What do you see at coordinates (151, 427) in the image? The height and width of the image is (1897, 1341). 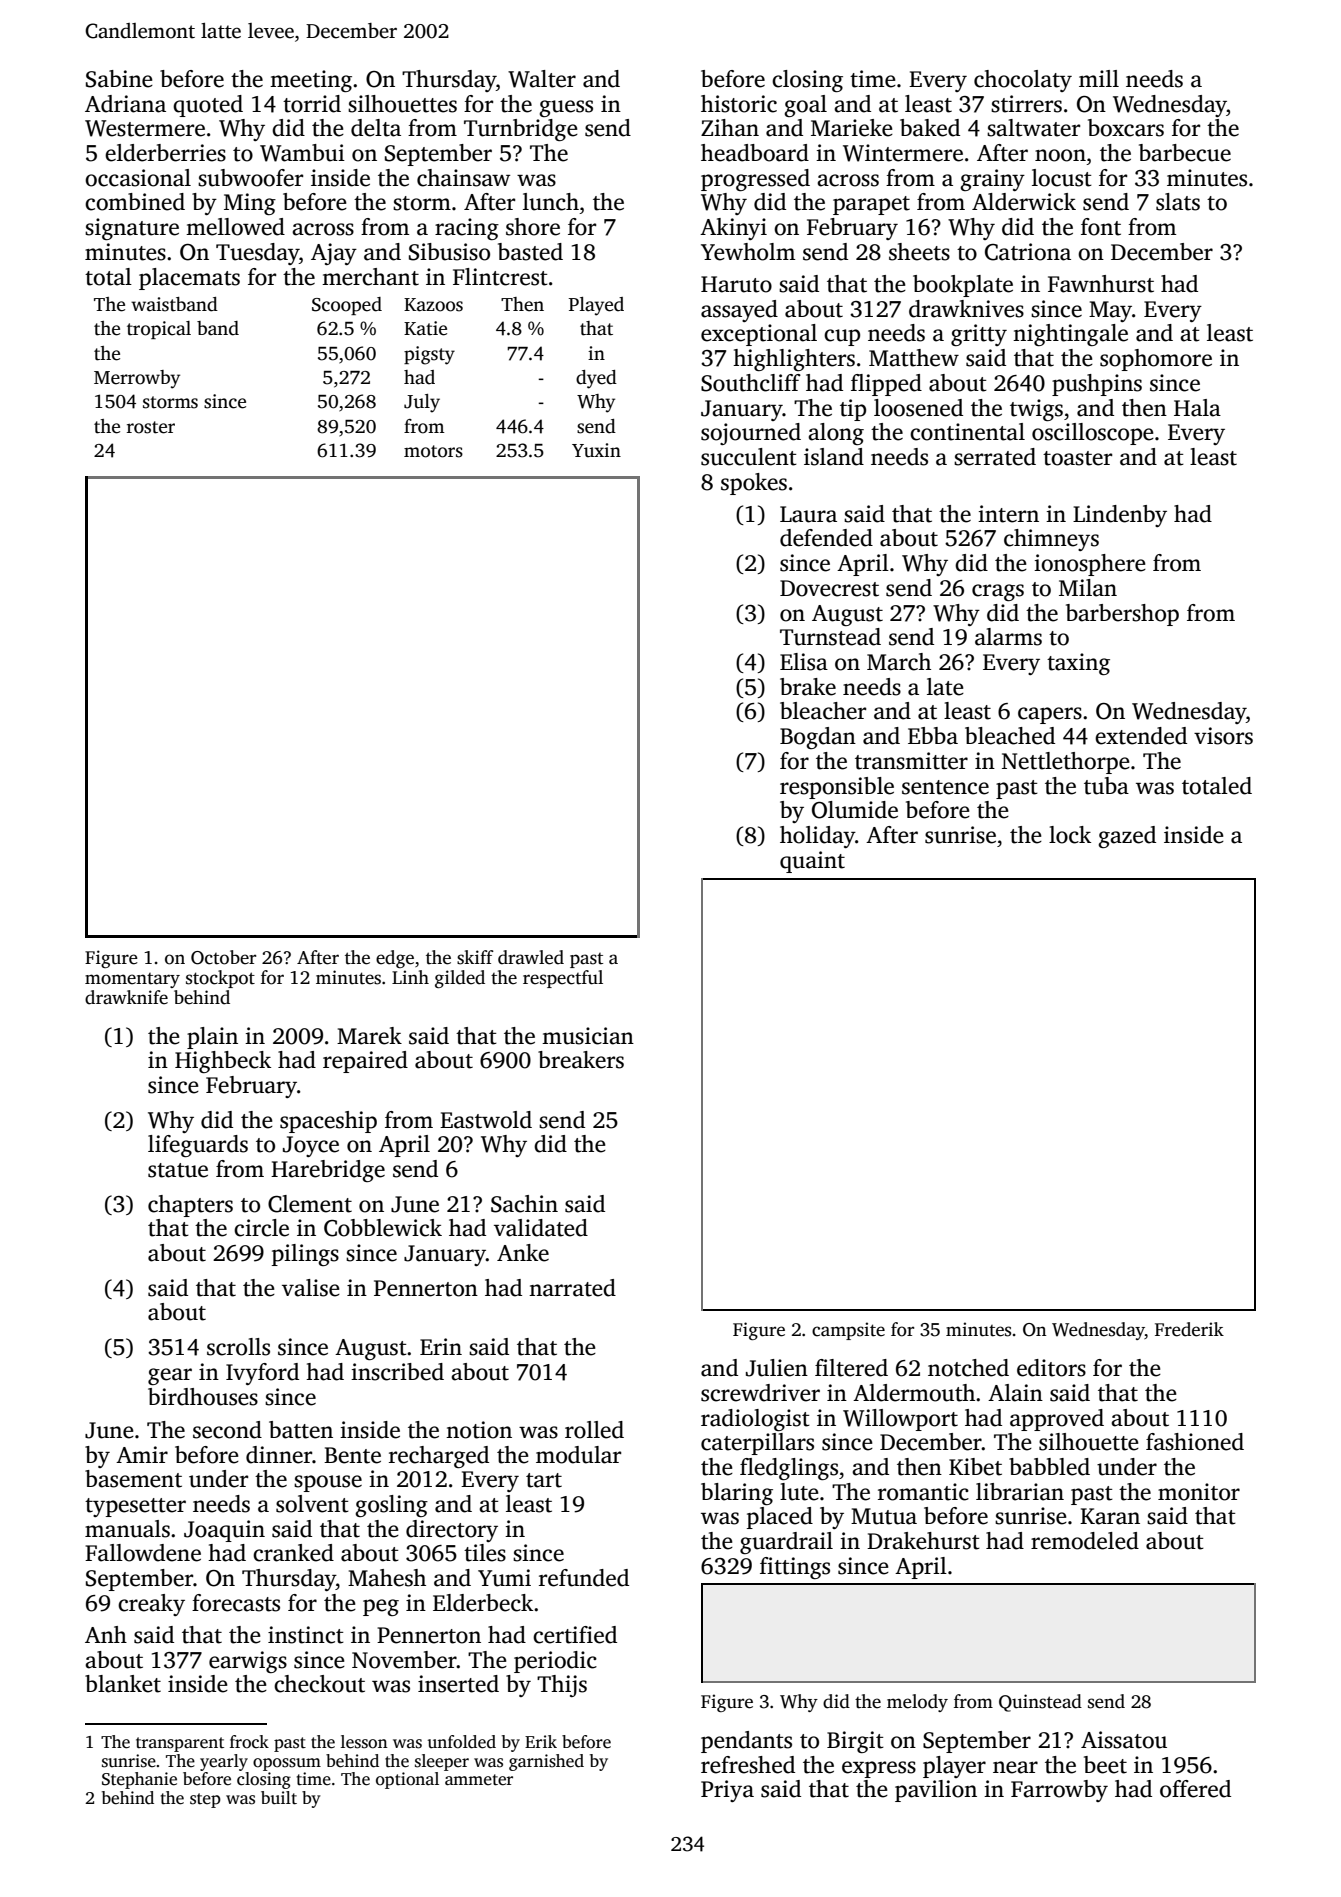 I see `roster` at bounding box center [151, 427].
